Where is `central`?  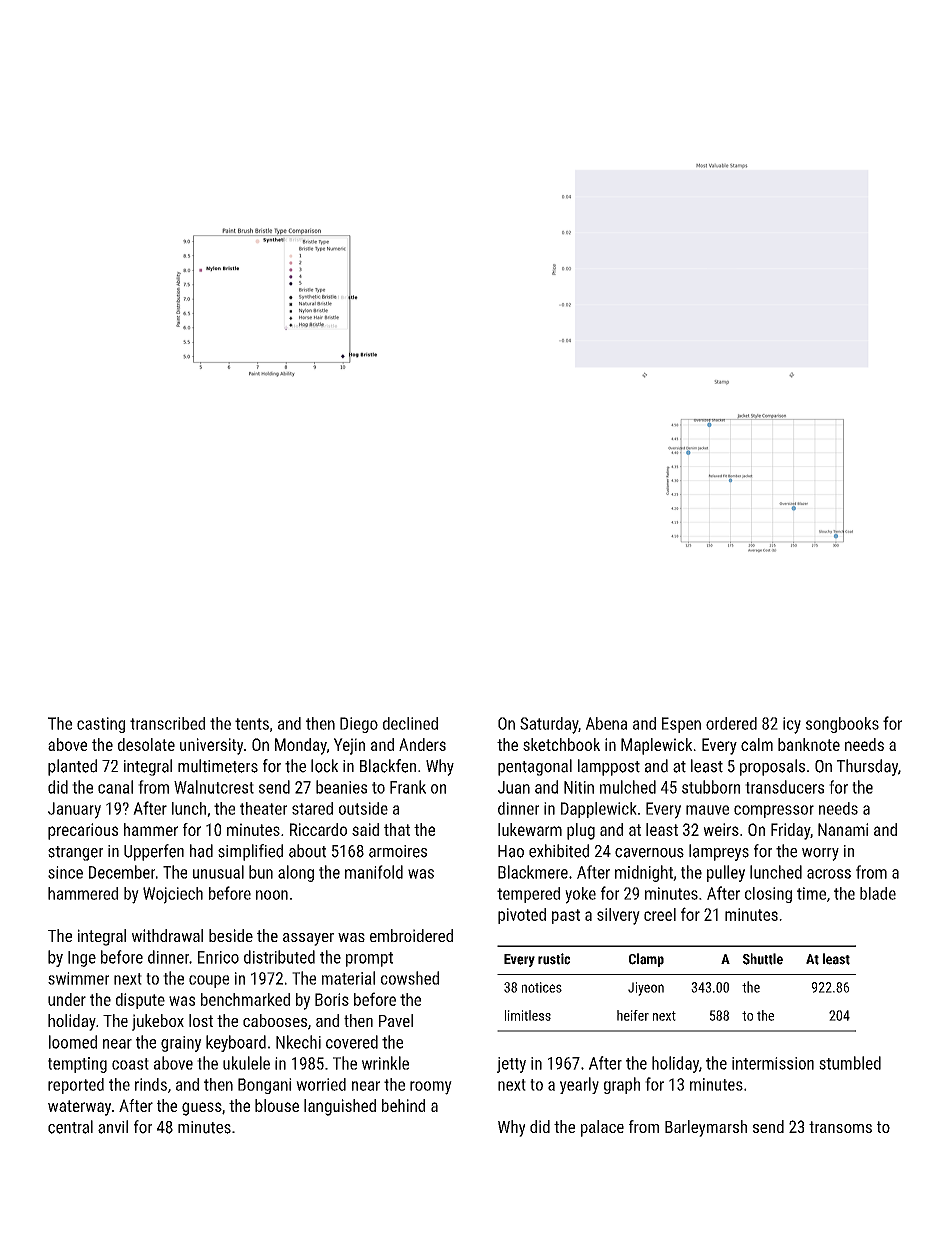
central is located at coordinates (70, 1127).
